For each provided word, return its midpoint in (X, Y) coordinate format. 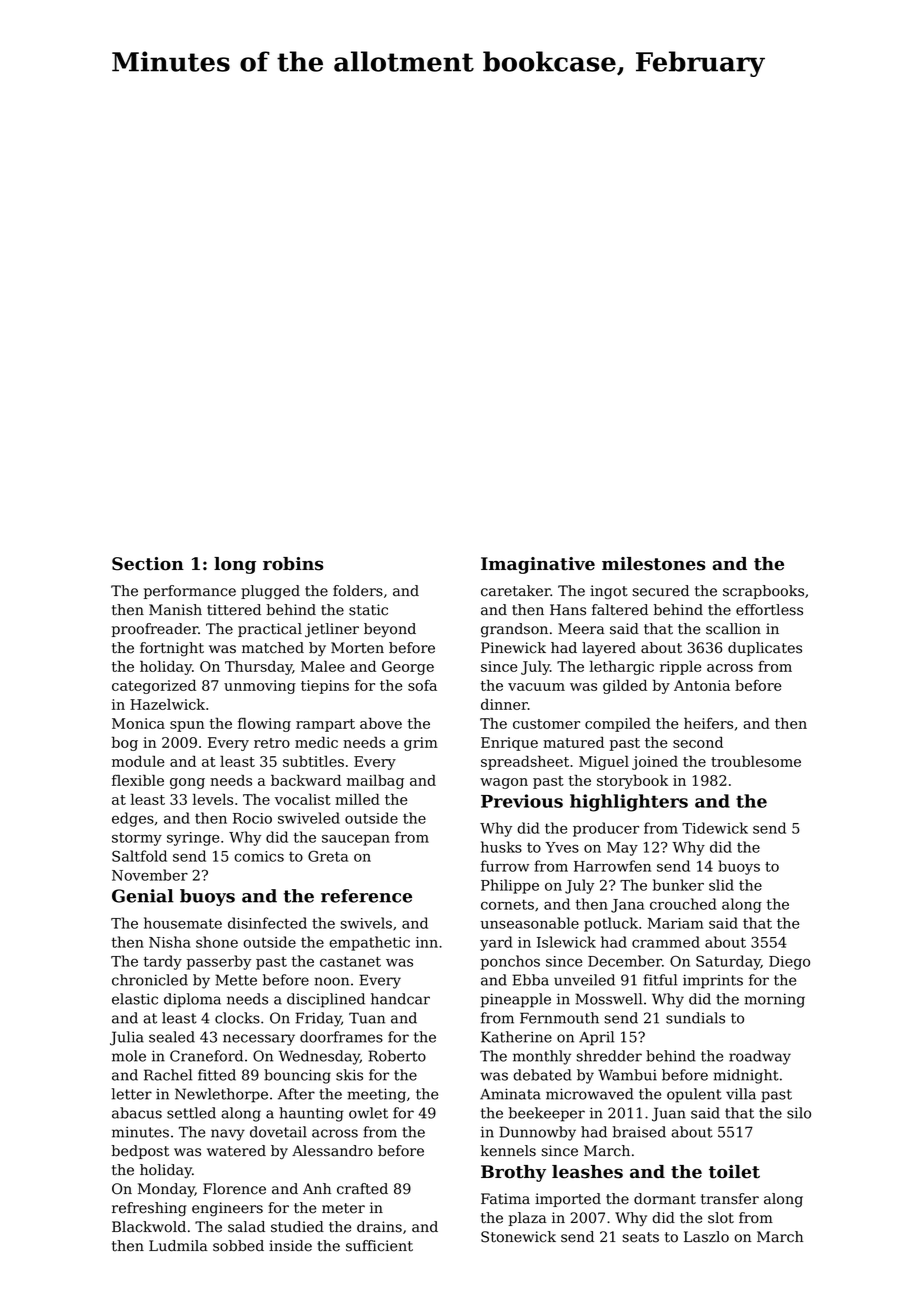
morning (774, 1001)
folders (358, 591)
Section (148, 564)
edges (133, 819)
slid (721, 885)
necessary (259, 1040)
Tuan (367, 1018)
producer (606, 829)
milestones (654, 564)
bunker (678, 885)
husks (501, 847)
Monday (166, 1190)
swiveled (309, 818)
